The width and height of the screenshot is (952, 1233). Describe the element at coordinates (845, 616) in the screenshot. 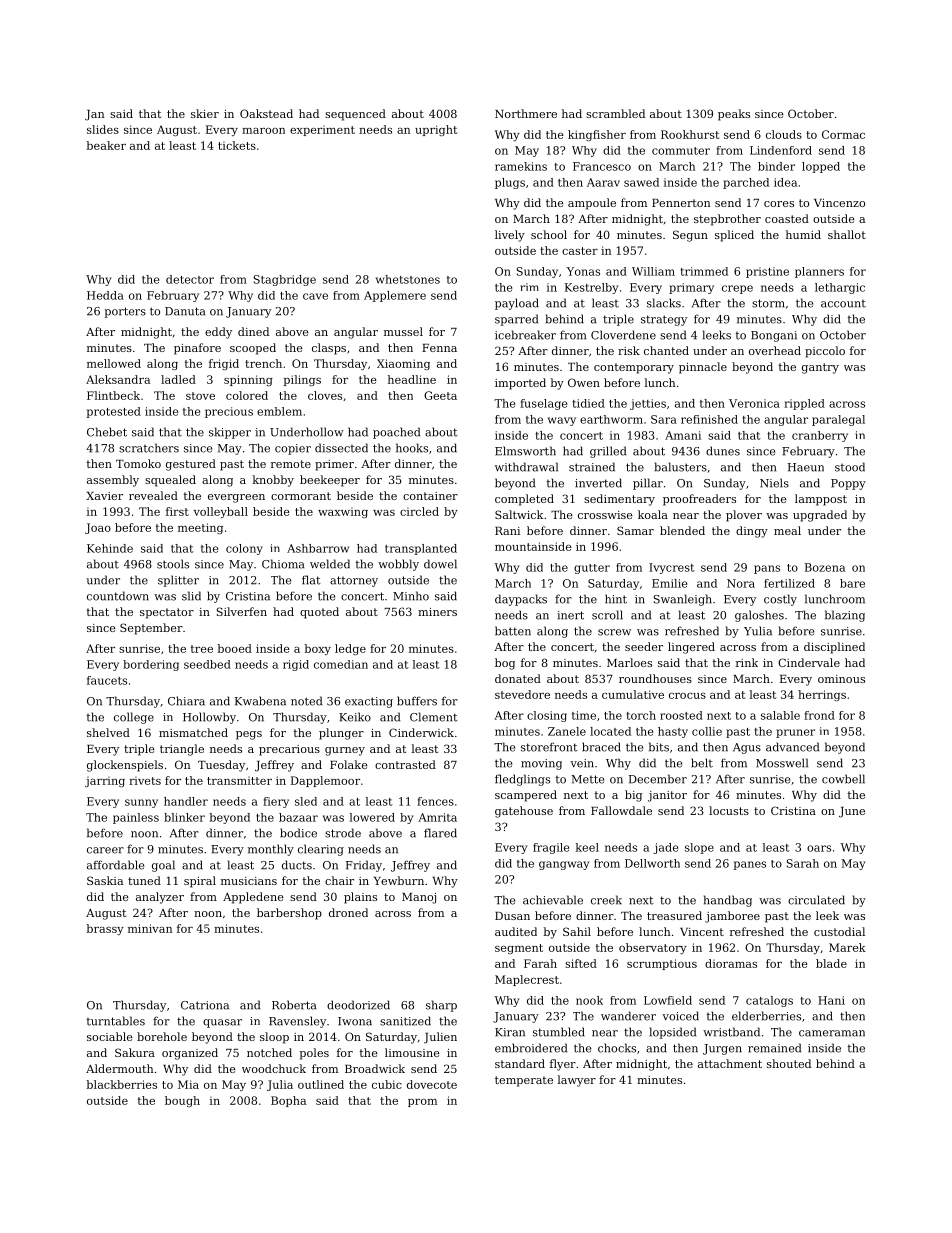

I see `blazing` at that location.
